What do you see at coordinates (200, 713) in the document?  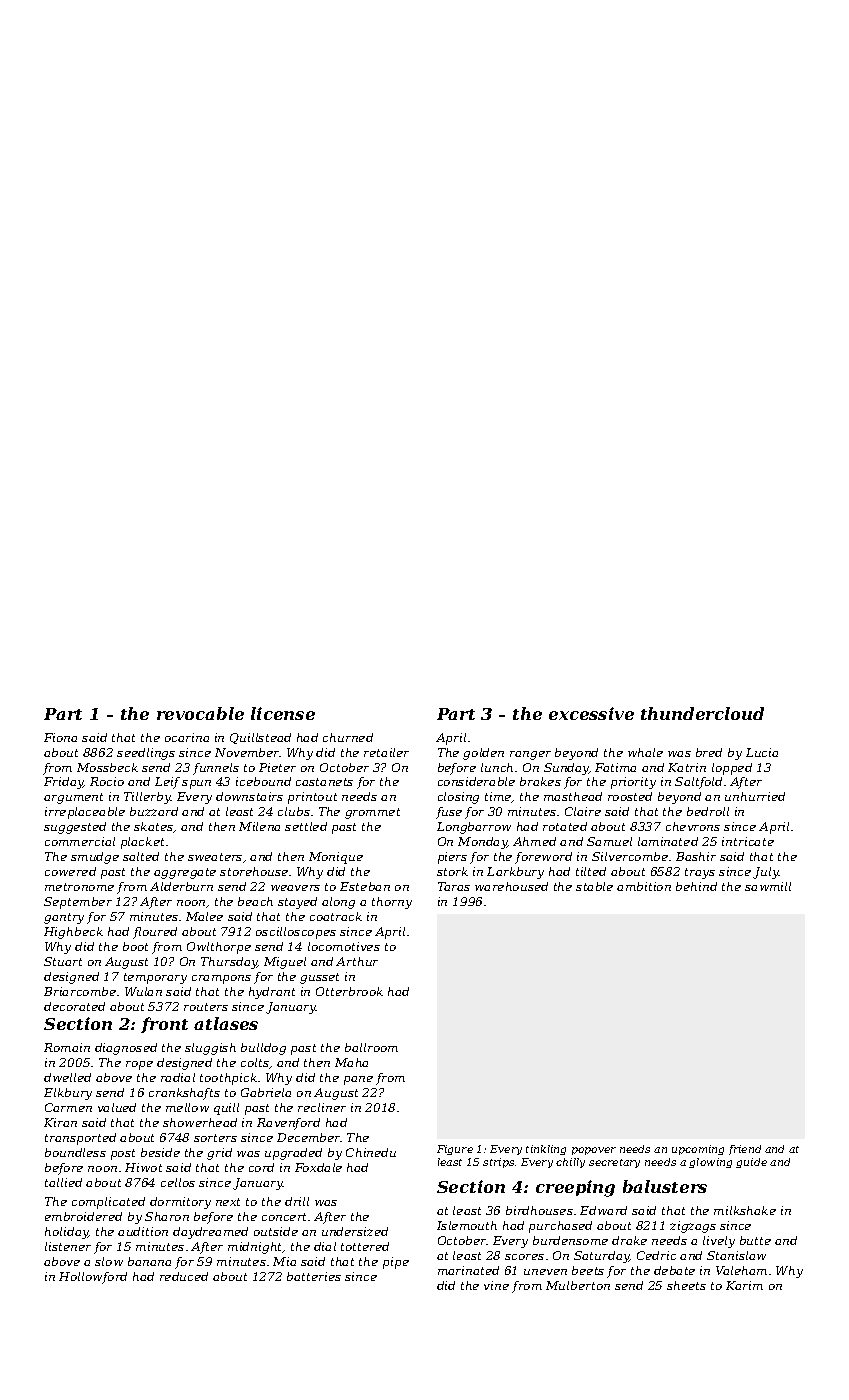 I see `revocable` at bounding box center [200, 713].
